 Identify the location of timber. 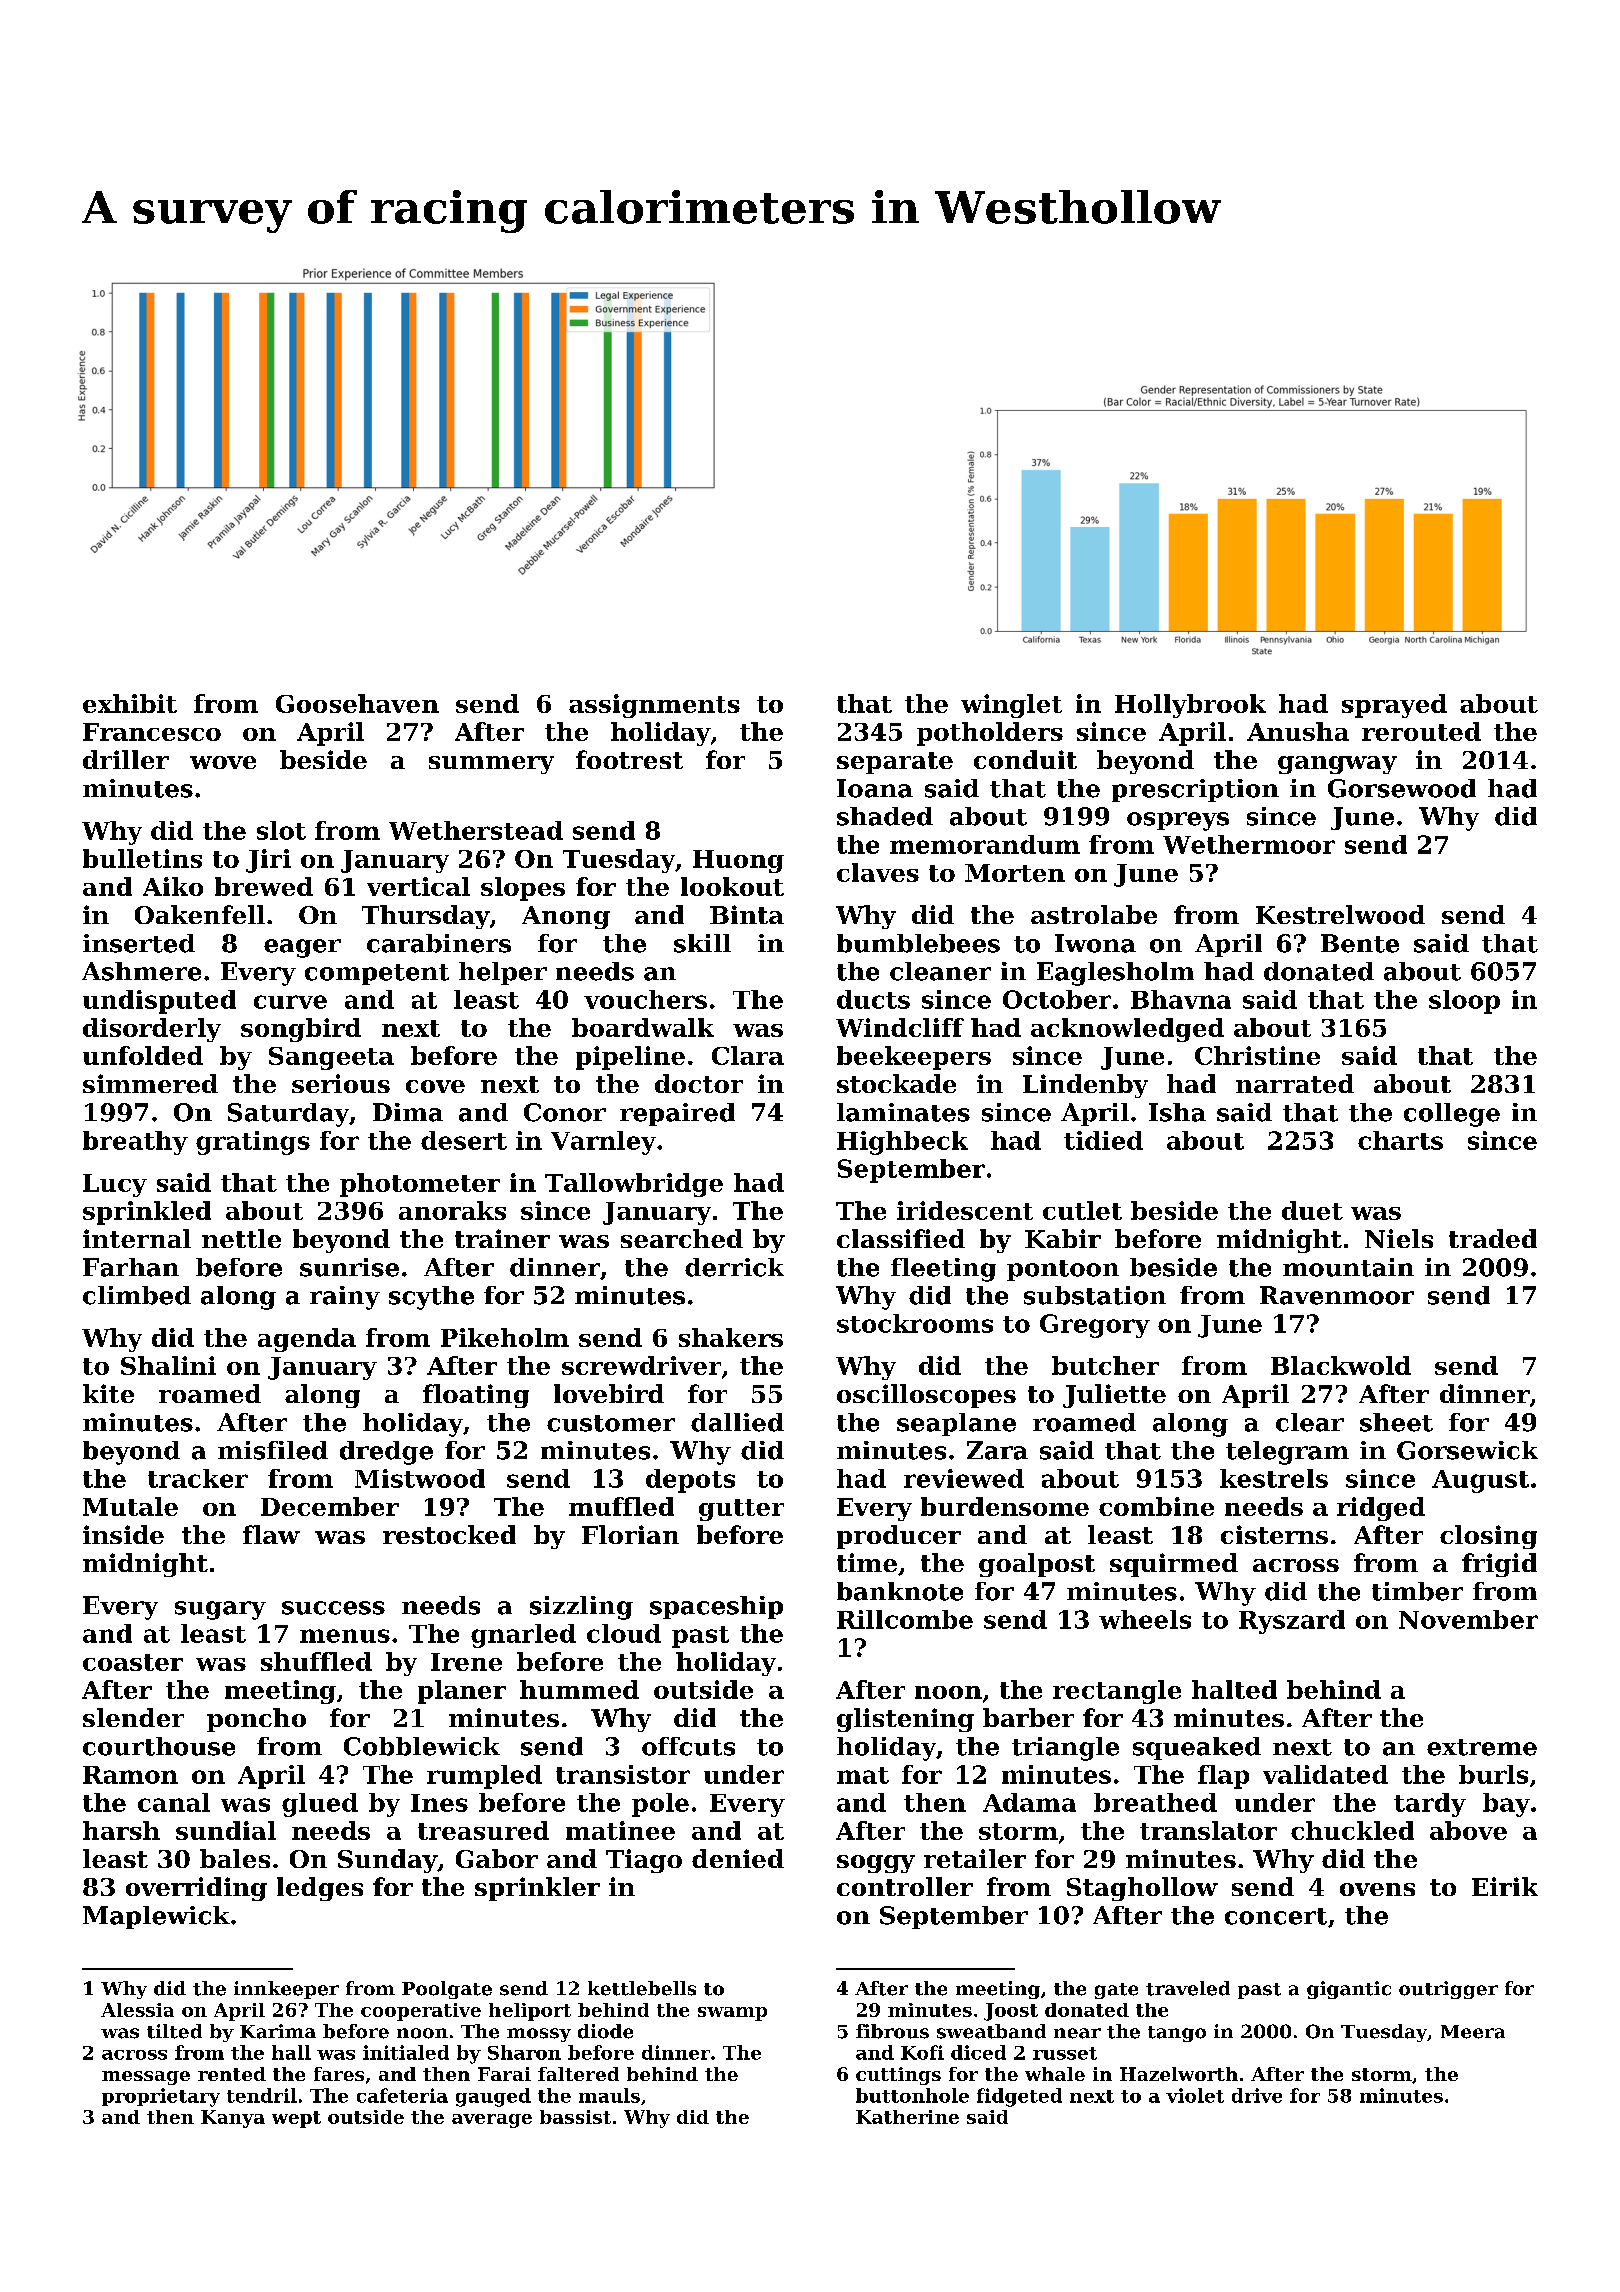
(1417, 1591).
